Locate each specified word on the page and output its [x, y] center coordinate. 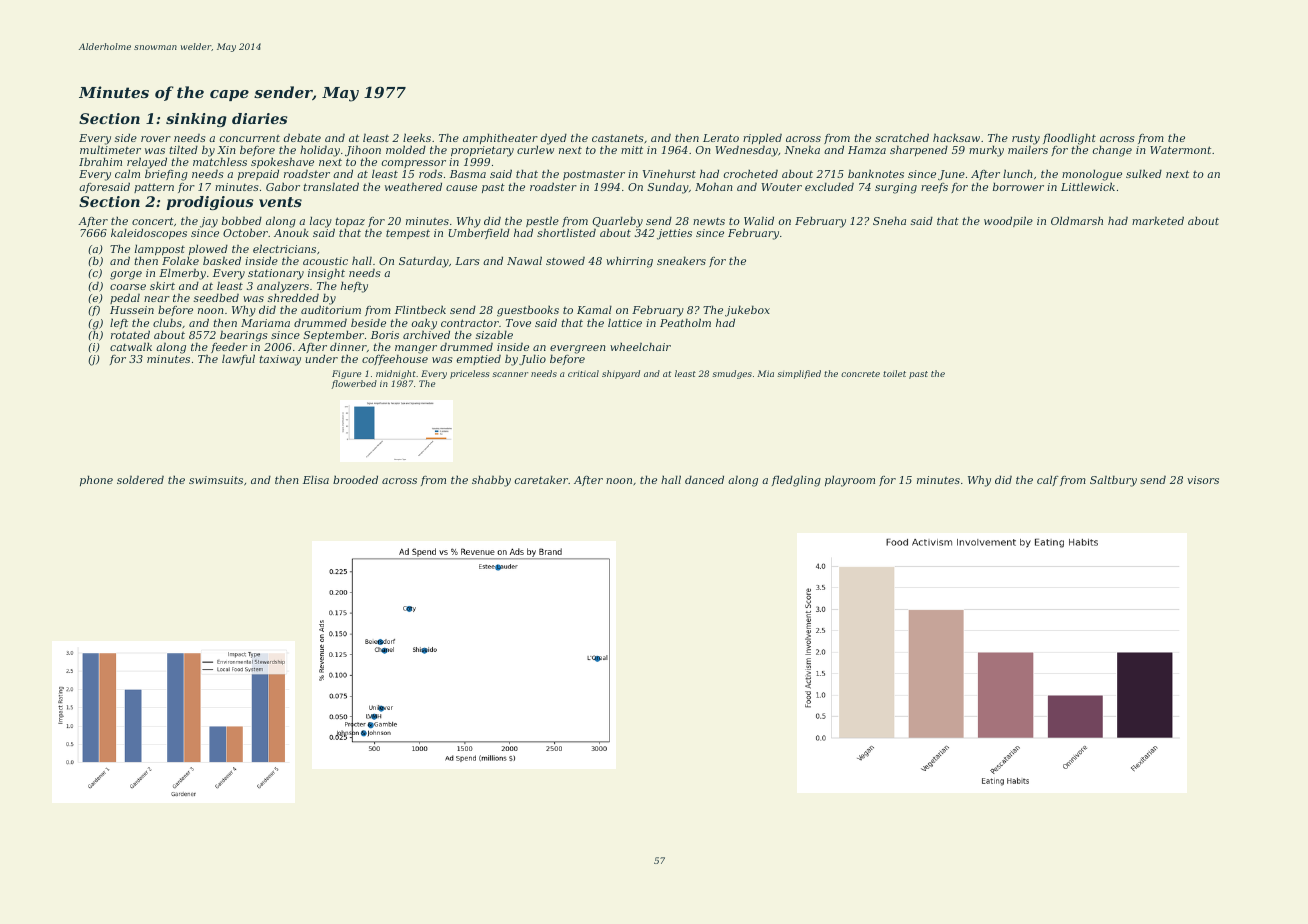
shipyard [621, 374]
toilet [894, 373]
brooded [355, 479]
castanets [618, 138]
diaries [259, 118]
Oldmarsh [1077, 220]
